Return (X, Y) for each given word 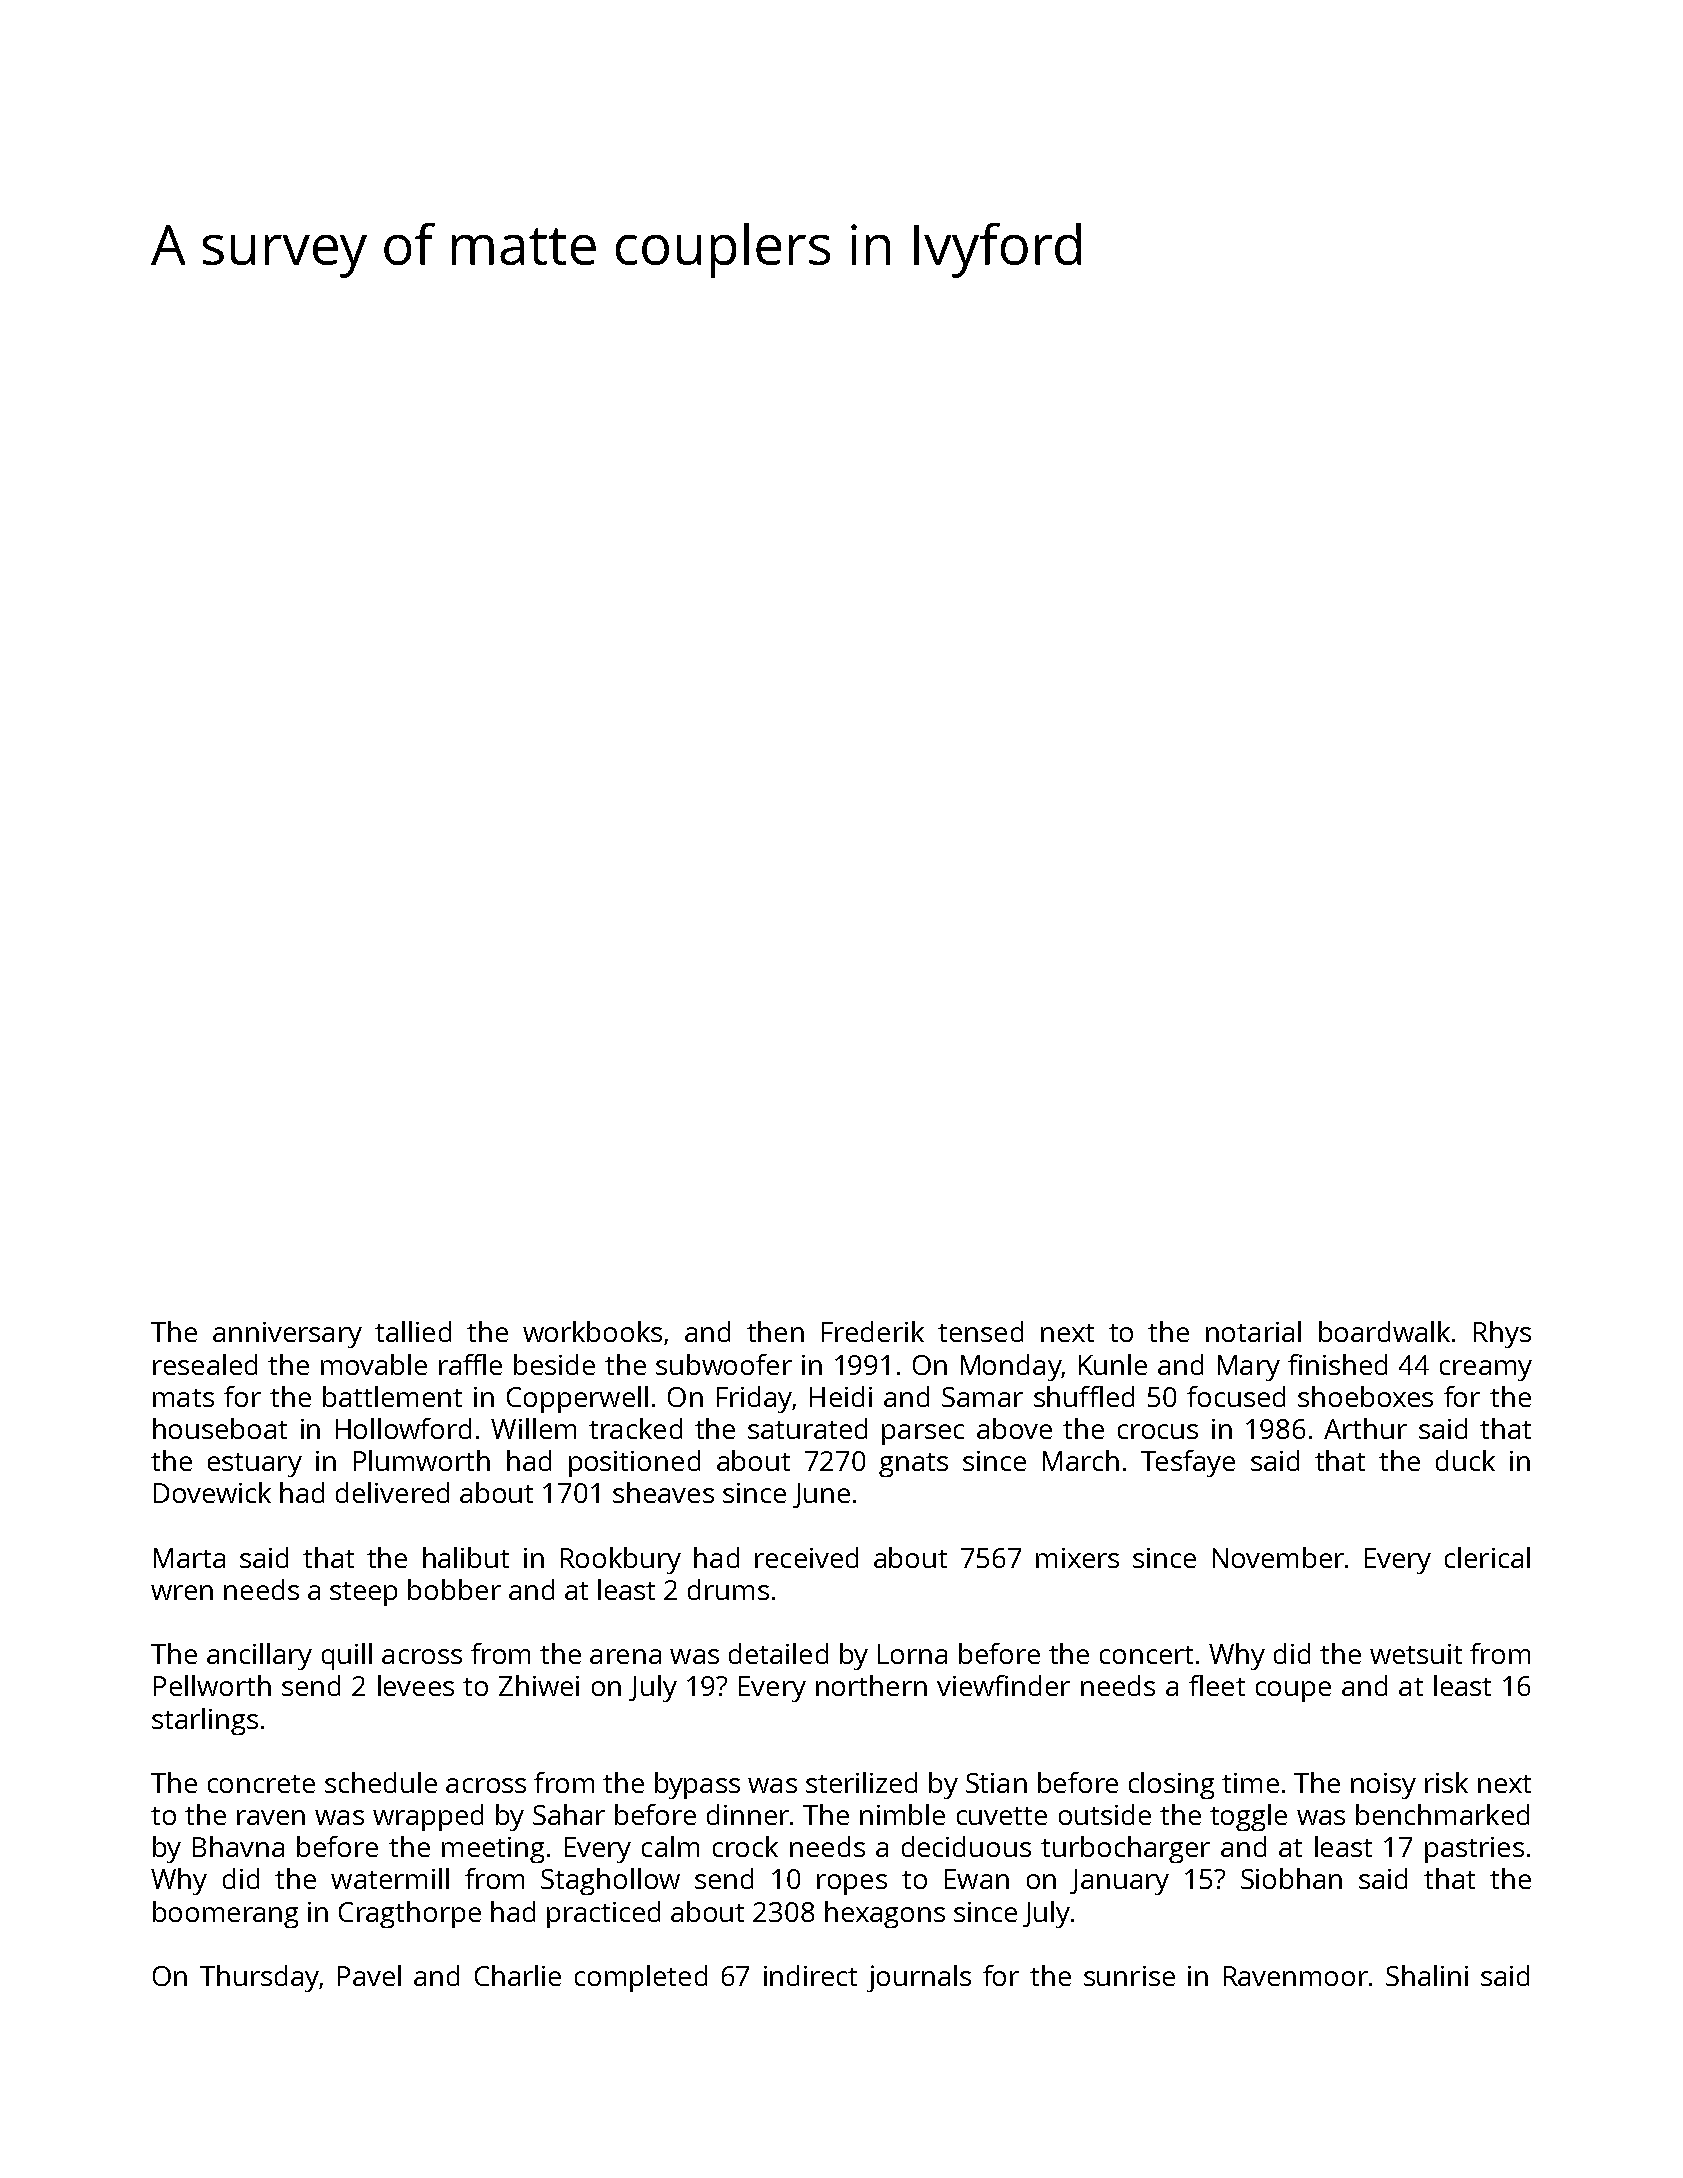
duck (1465, 1460)
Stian (996, 1783)
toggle (1248, 1817)
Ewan (977, 1879)
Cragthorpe (410, 1914)
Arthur (1365, 1428)
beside (554, 1364)
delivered (392, 1492)
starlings (205, 1721)
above (1014, 1428)
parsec (923, 1434)
